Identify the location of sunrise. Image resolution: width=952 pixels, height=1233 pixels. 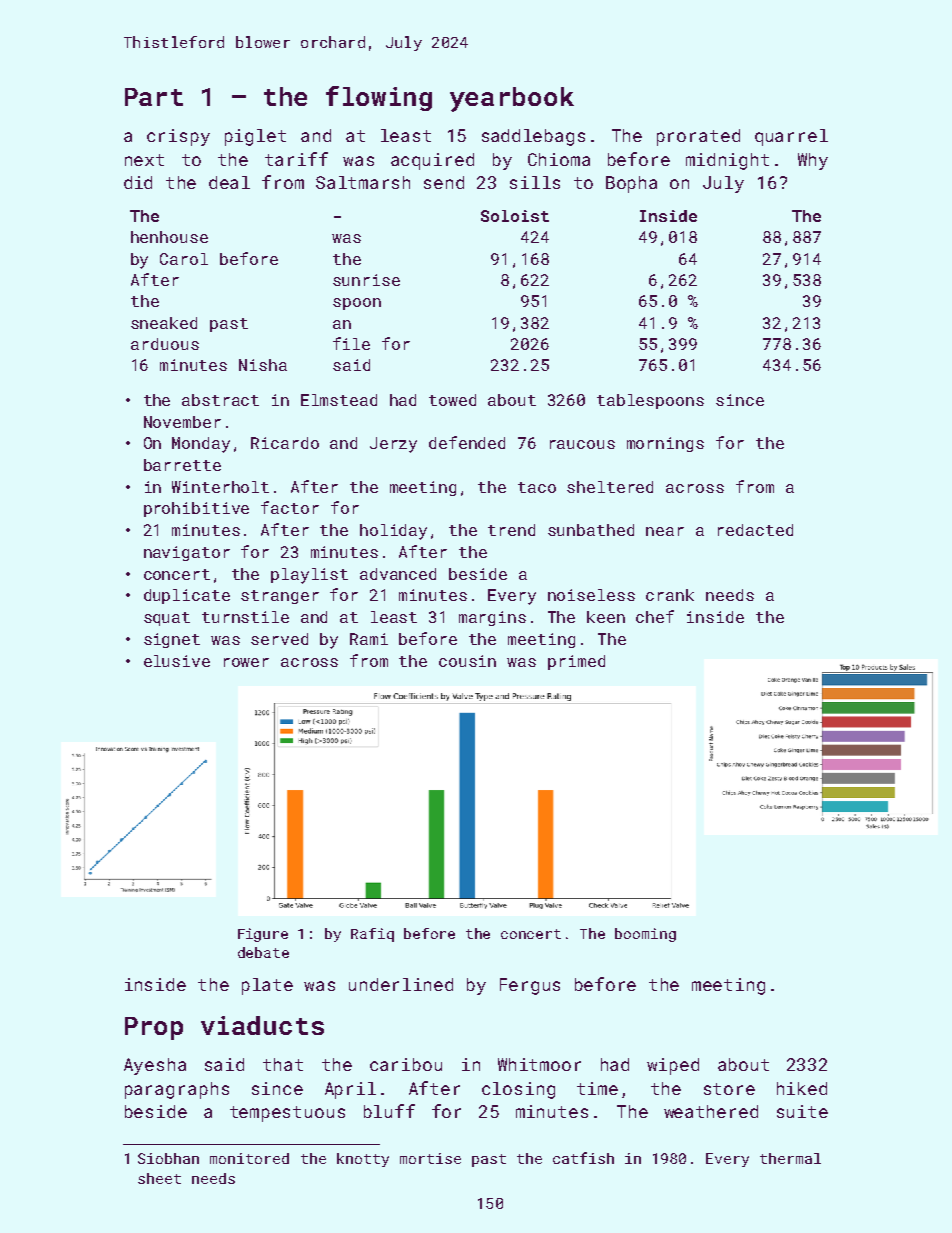
(366, 280).
